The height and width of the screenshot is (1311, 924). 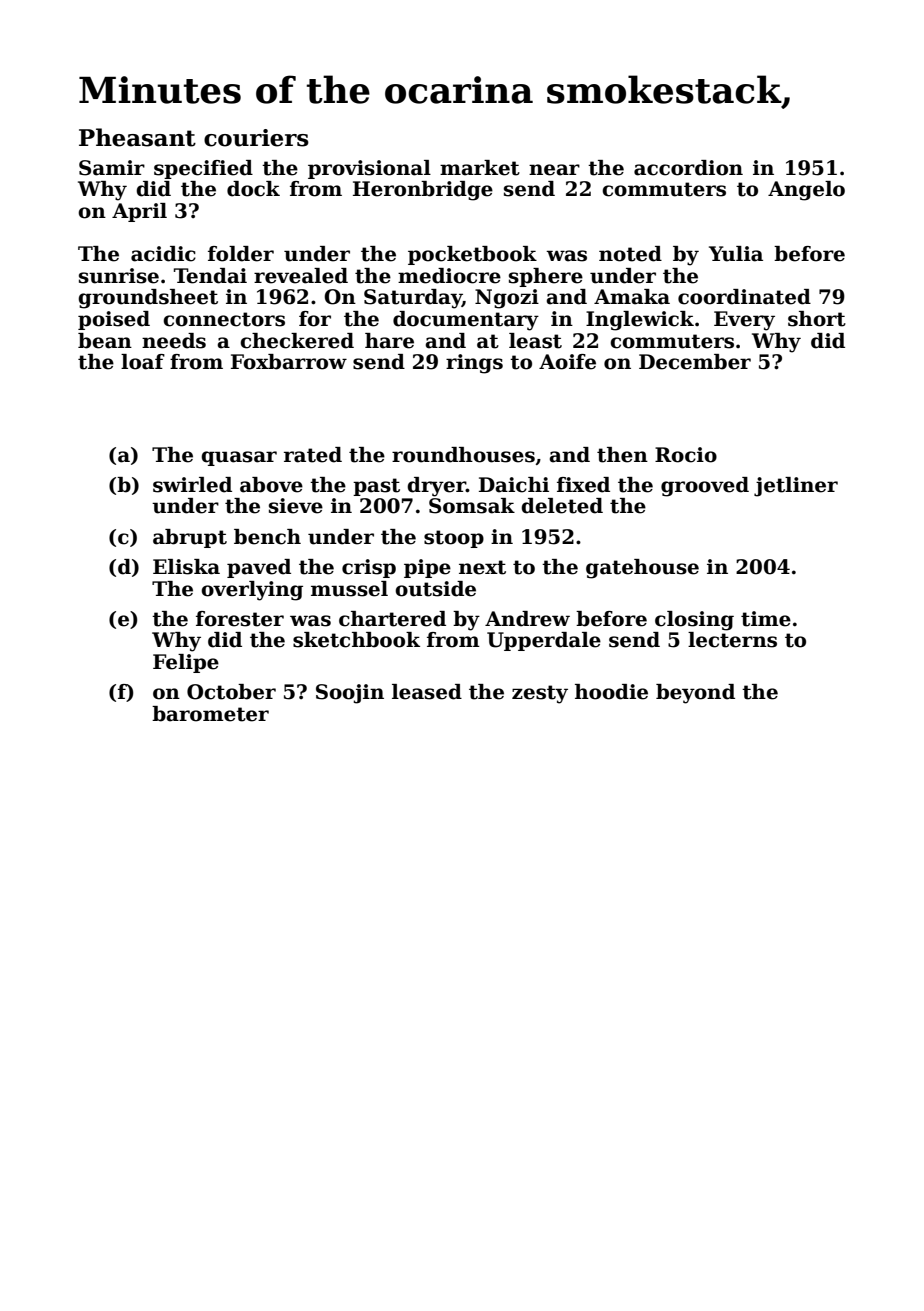 I want to click on roundhouses, so click(x=463, y=455).
